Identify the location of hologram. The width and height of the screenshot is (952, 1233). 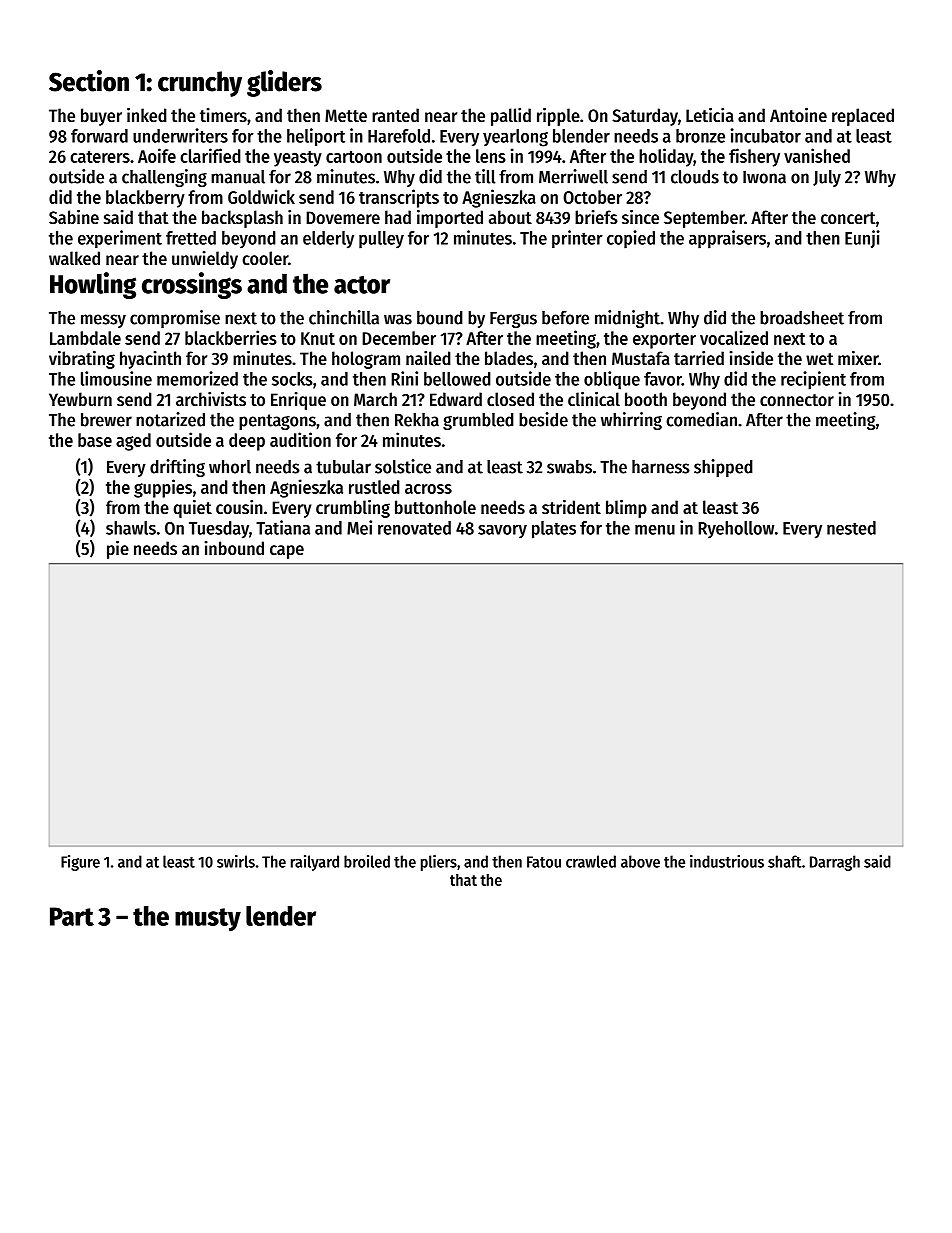
(366, 360).
